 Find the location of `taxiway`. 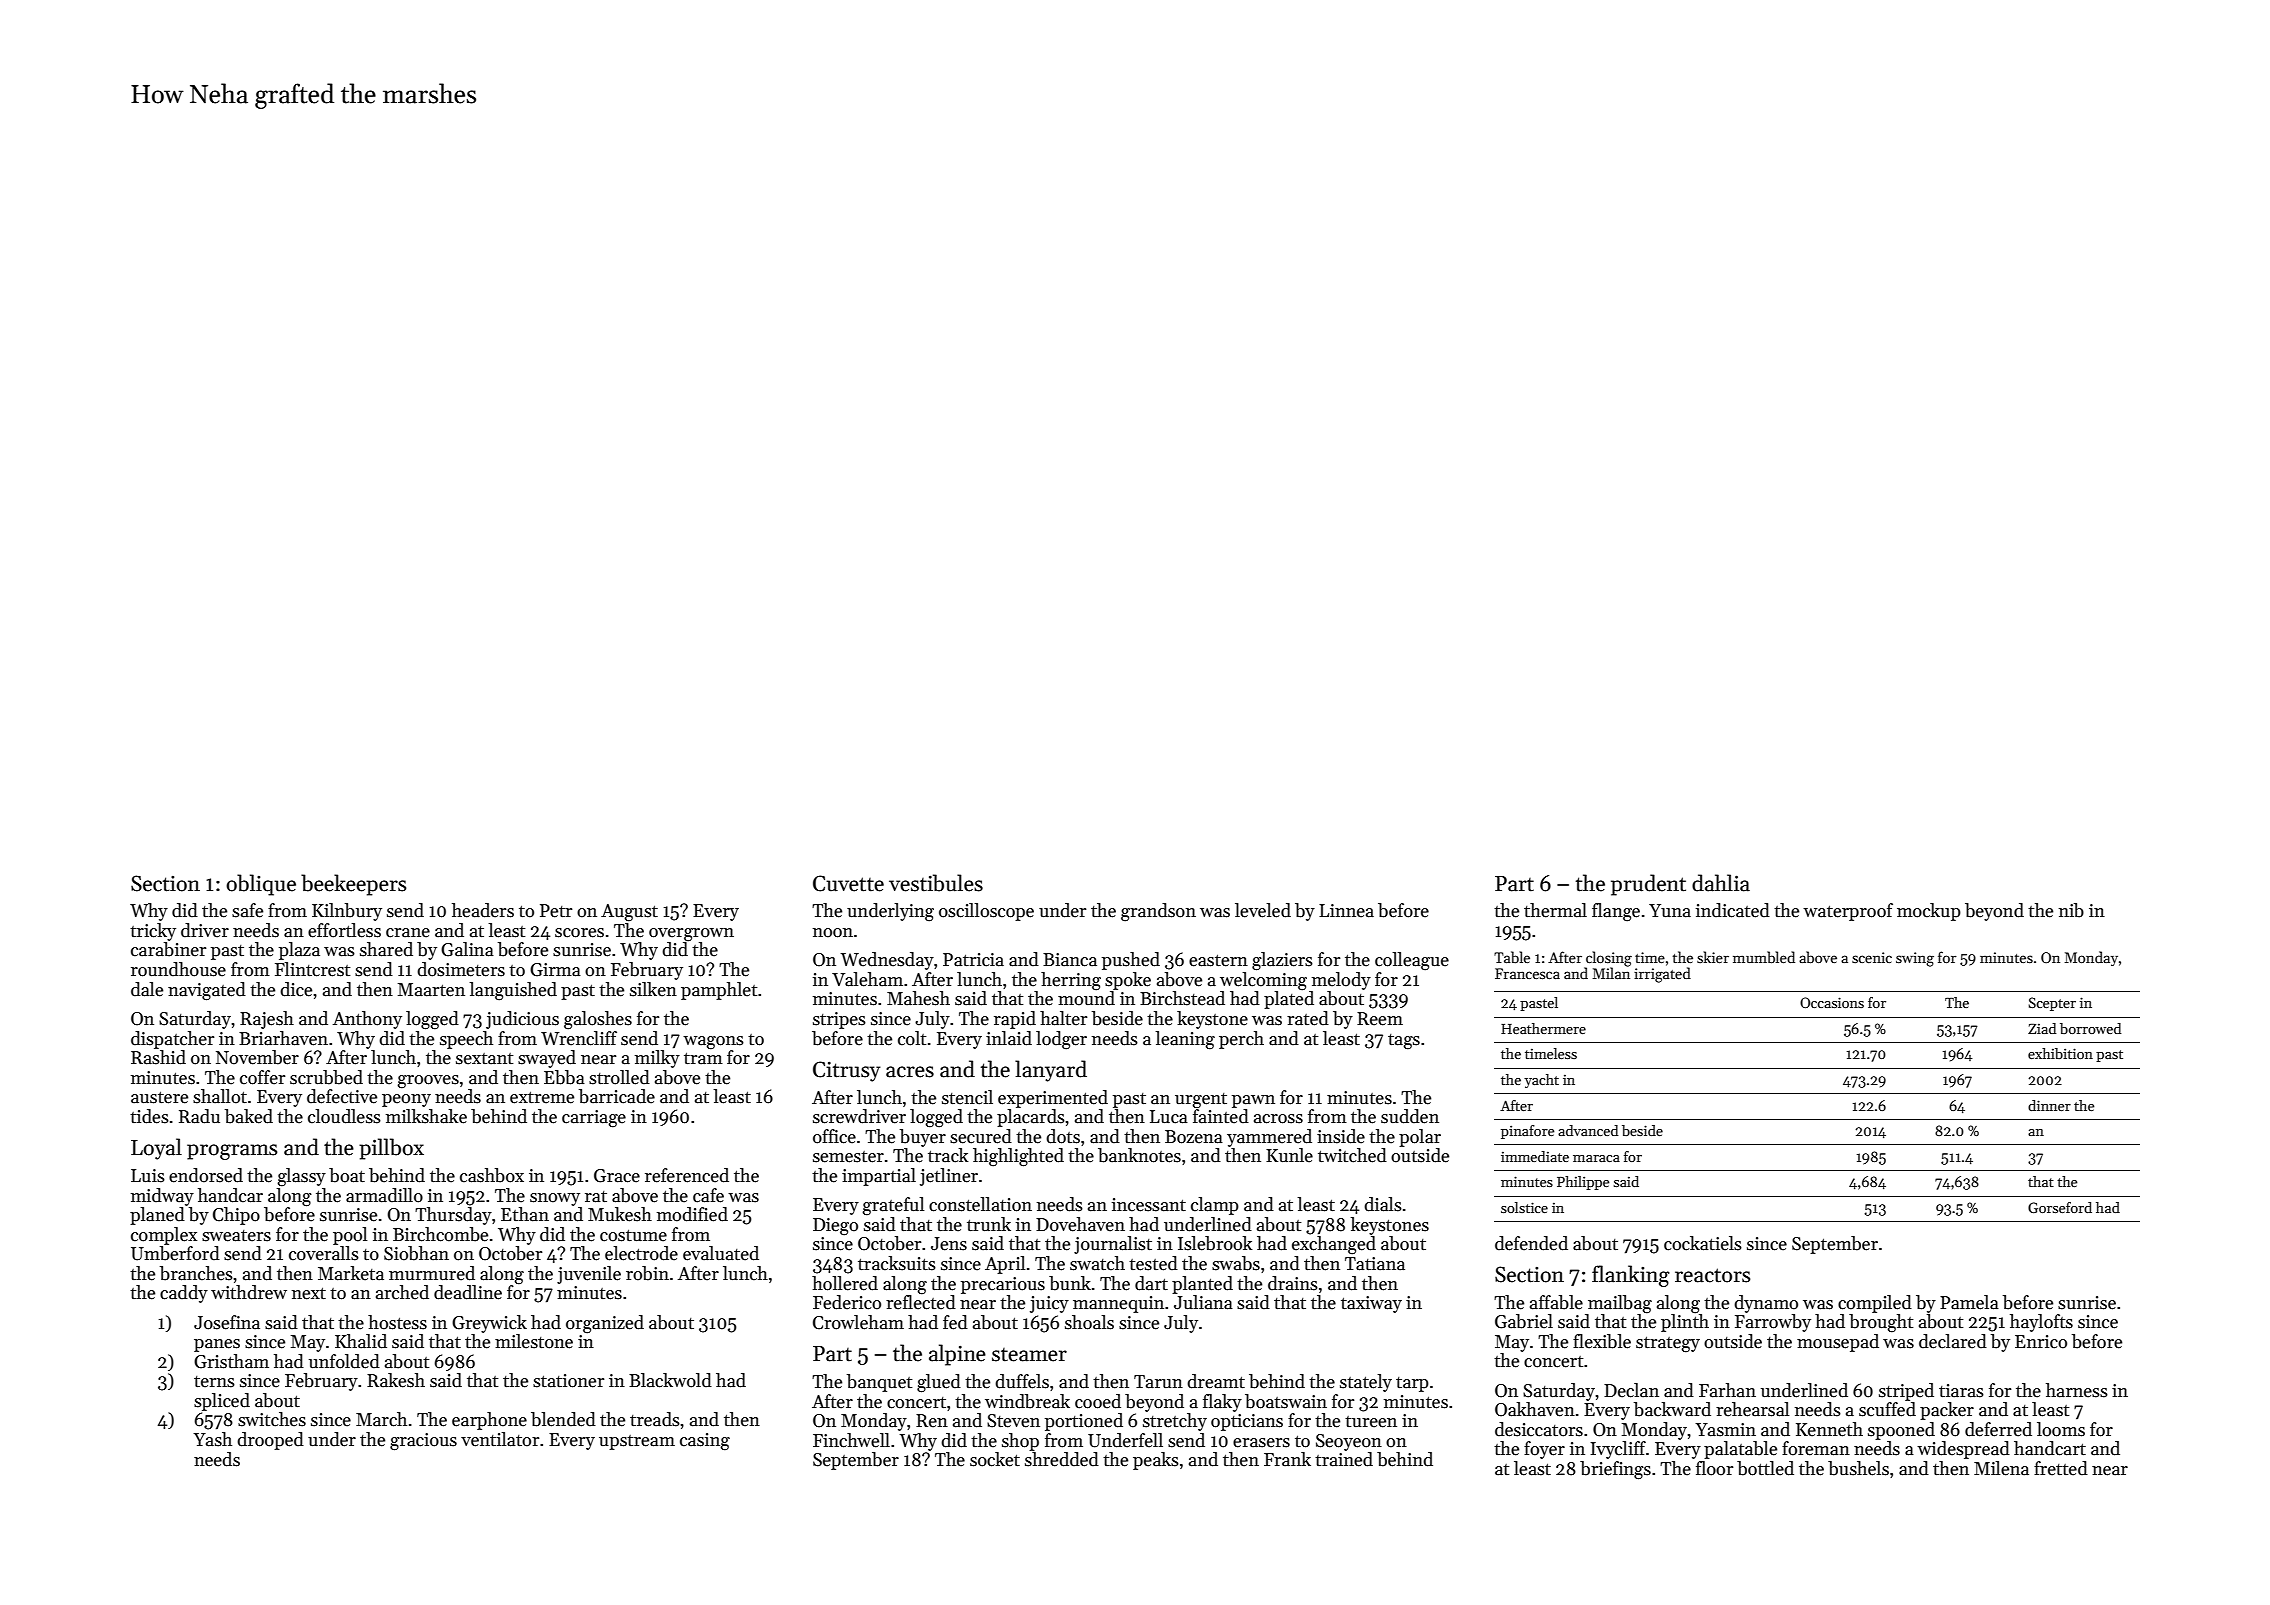

taxiway is located at coordinates (1371, 1304).
